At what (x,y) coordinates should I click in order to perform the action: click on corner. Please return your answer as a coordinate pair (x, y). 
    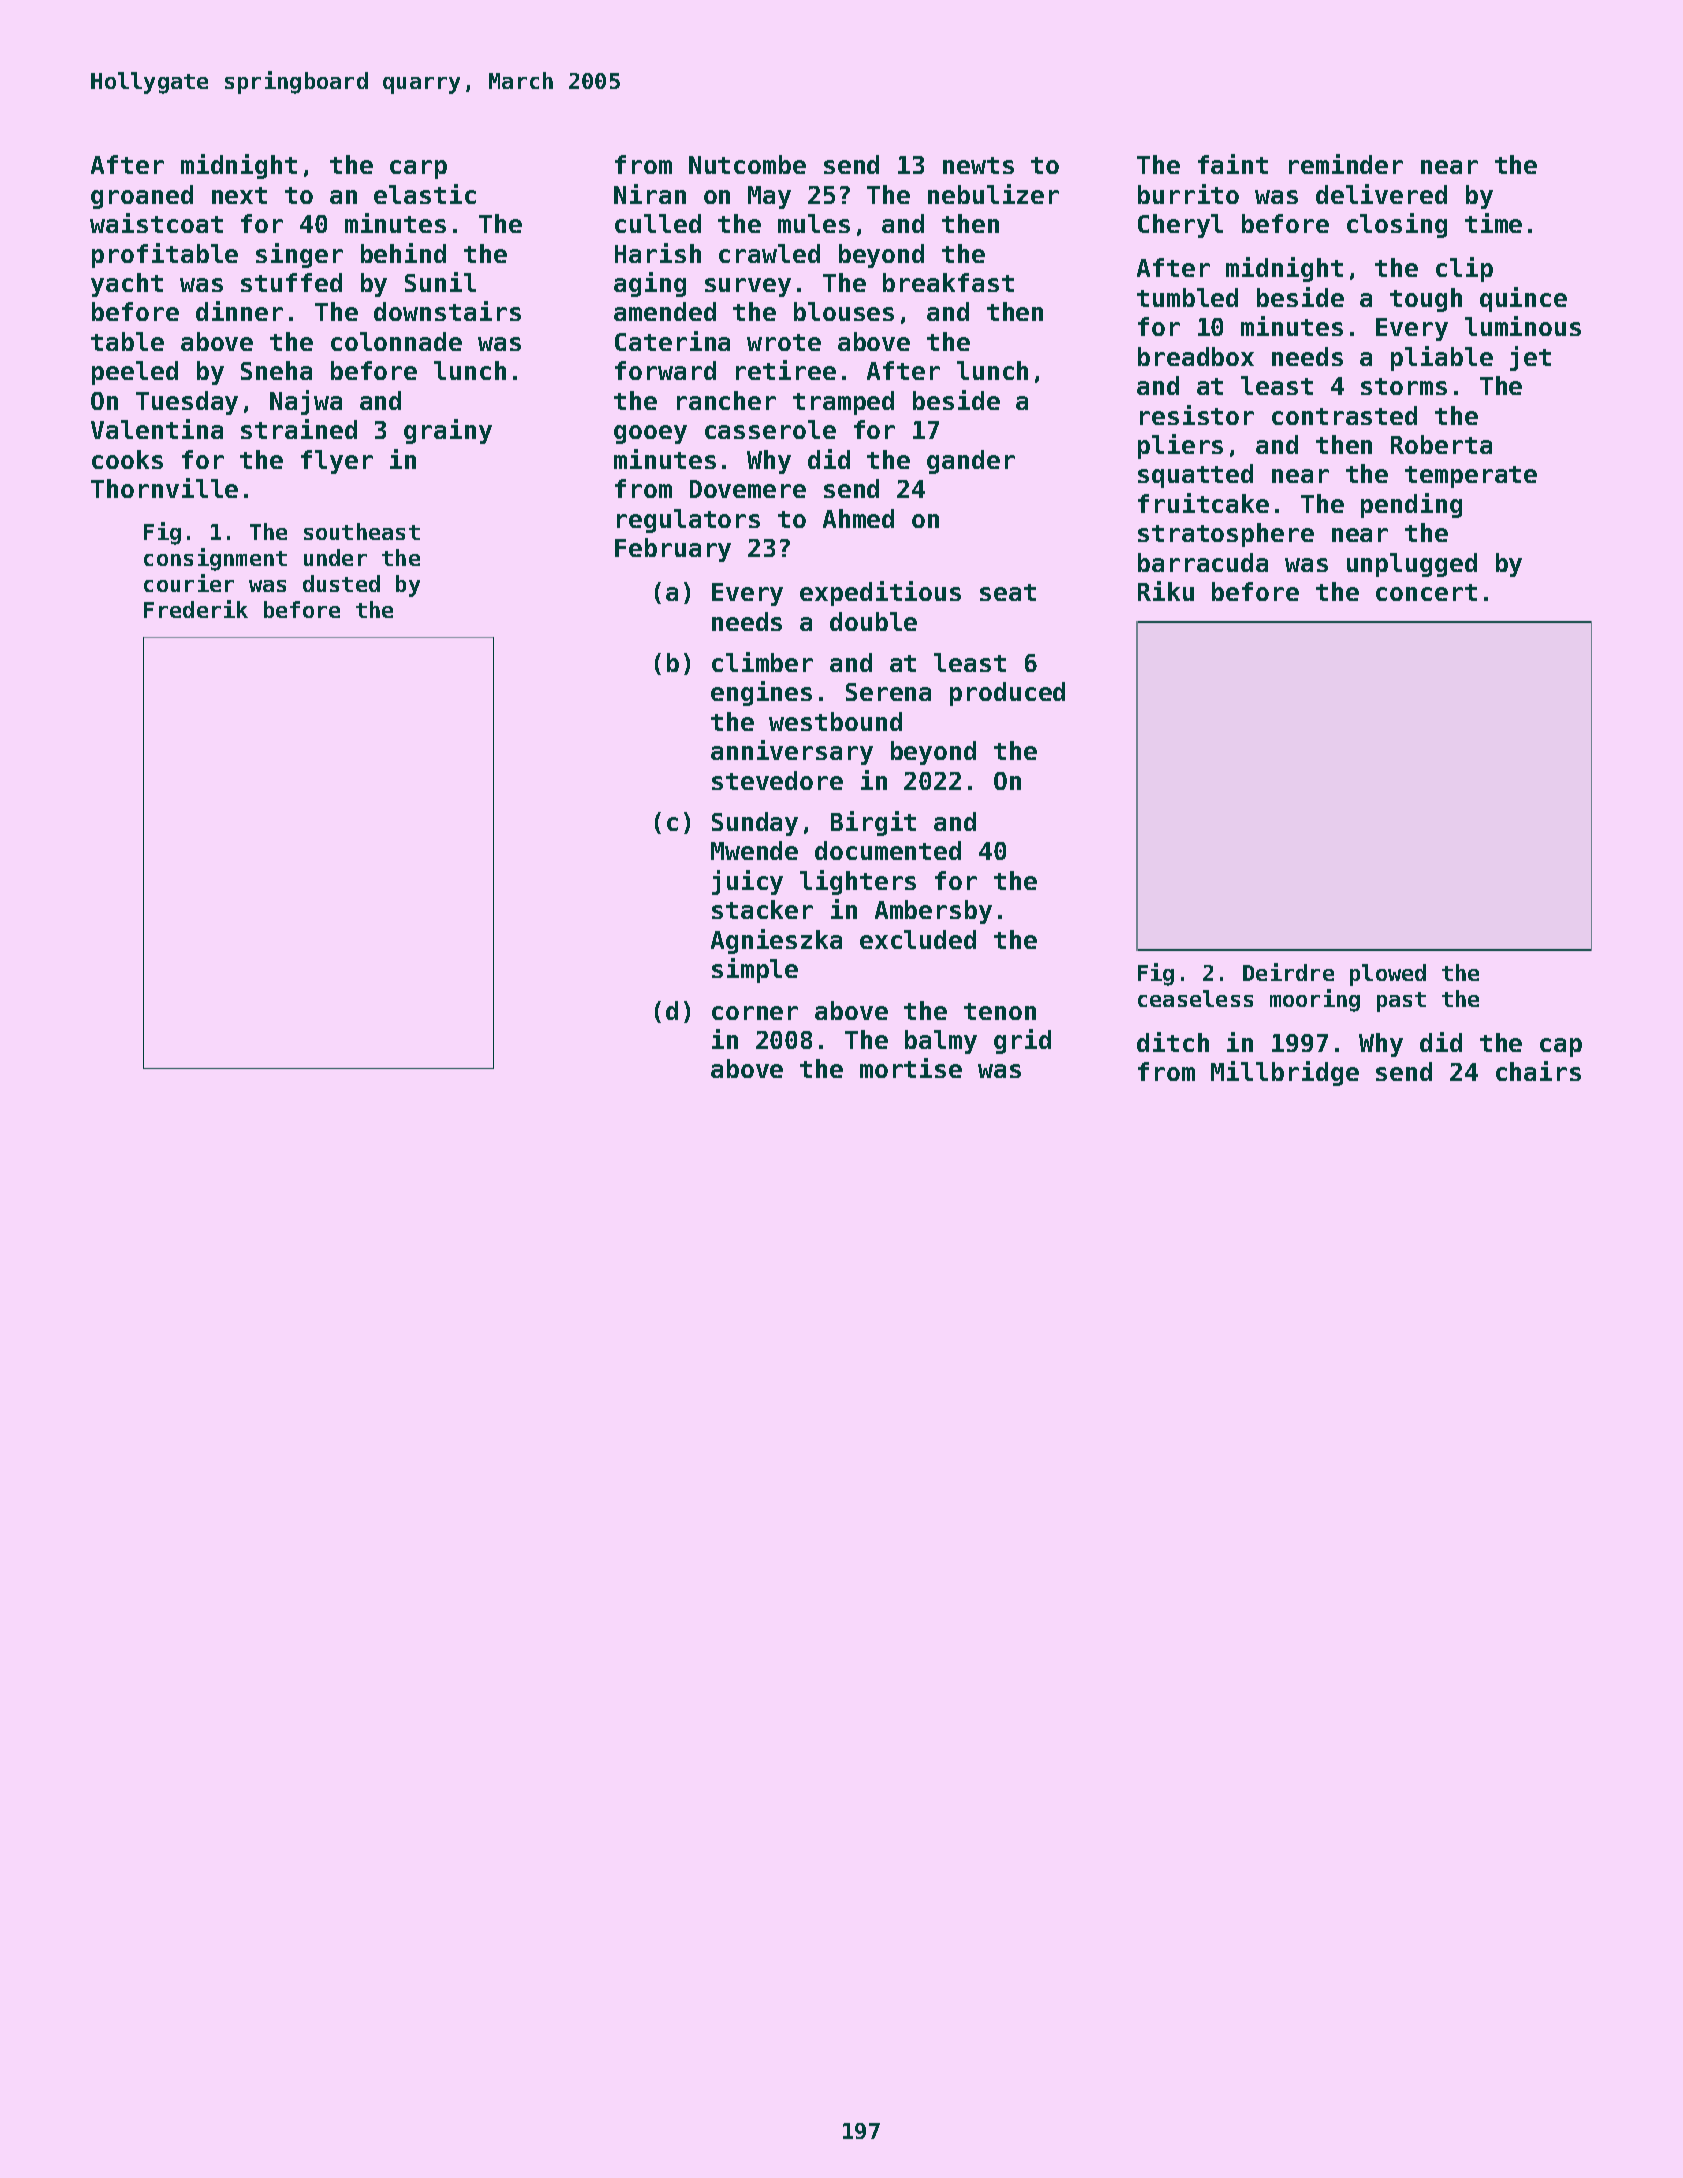
    Looking at the image, I should click on (755, 1013).
